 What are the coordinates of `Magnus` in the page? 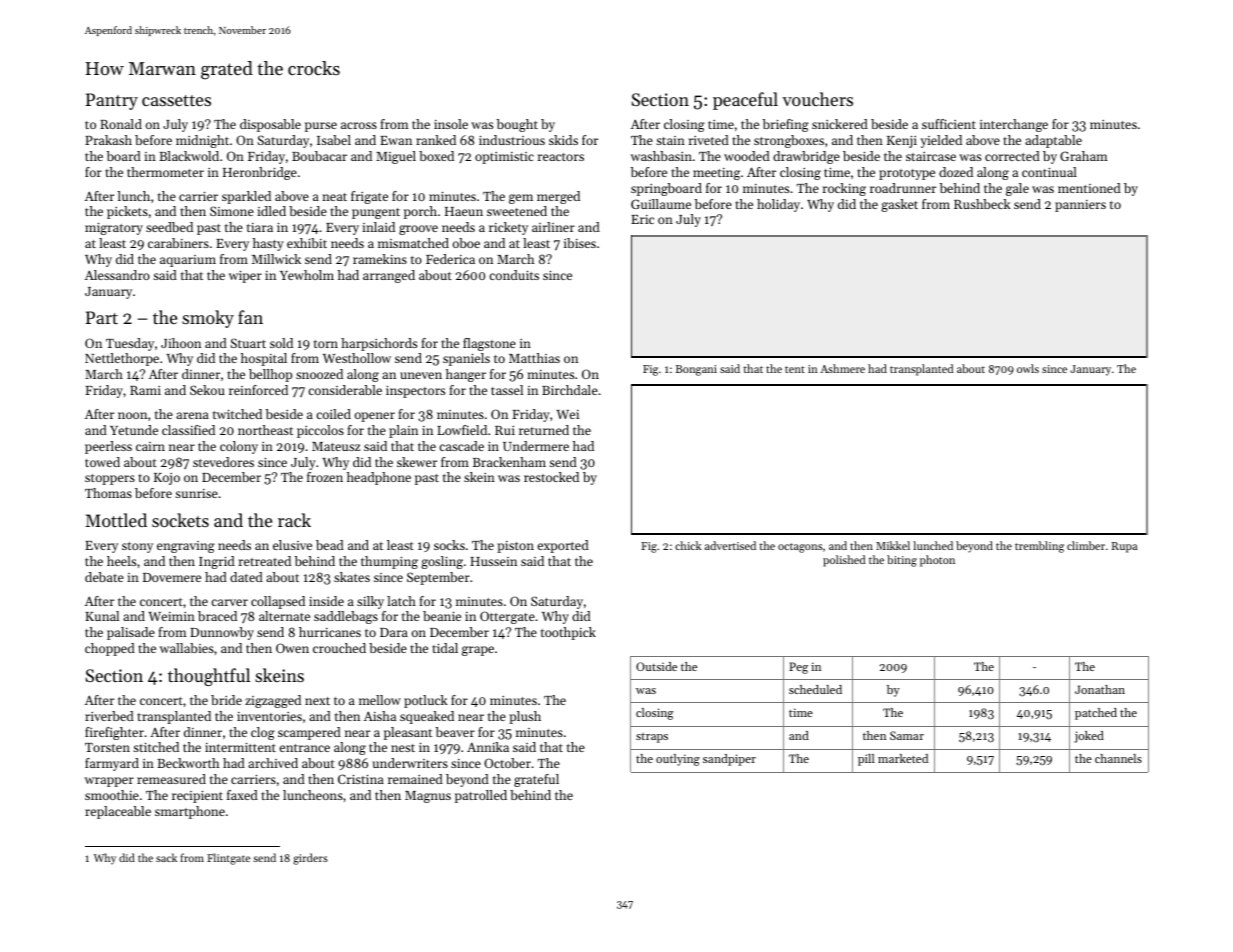 It's located at (428, 797).
